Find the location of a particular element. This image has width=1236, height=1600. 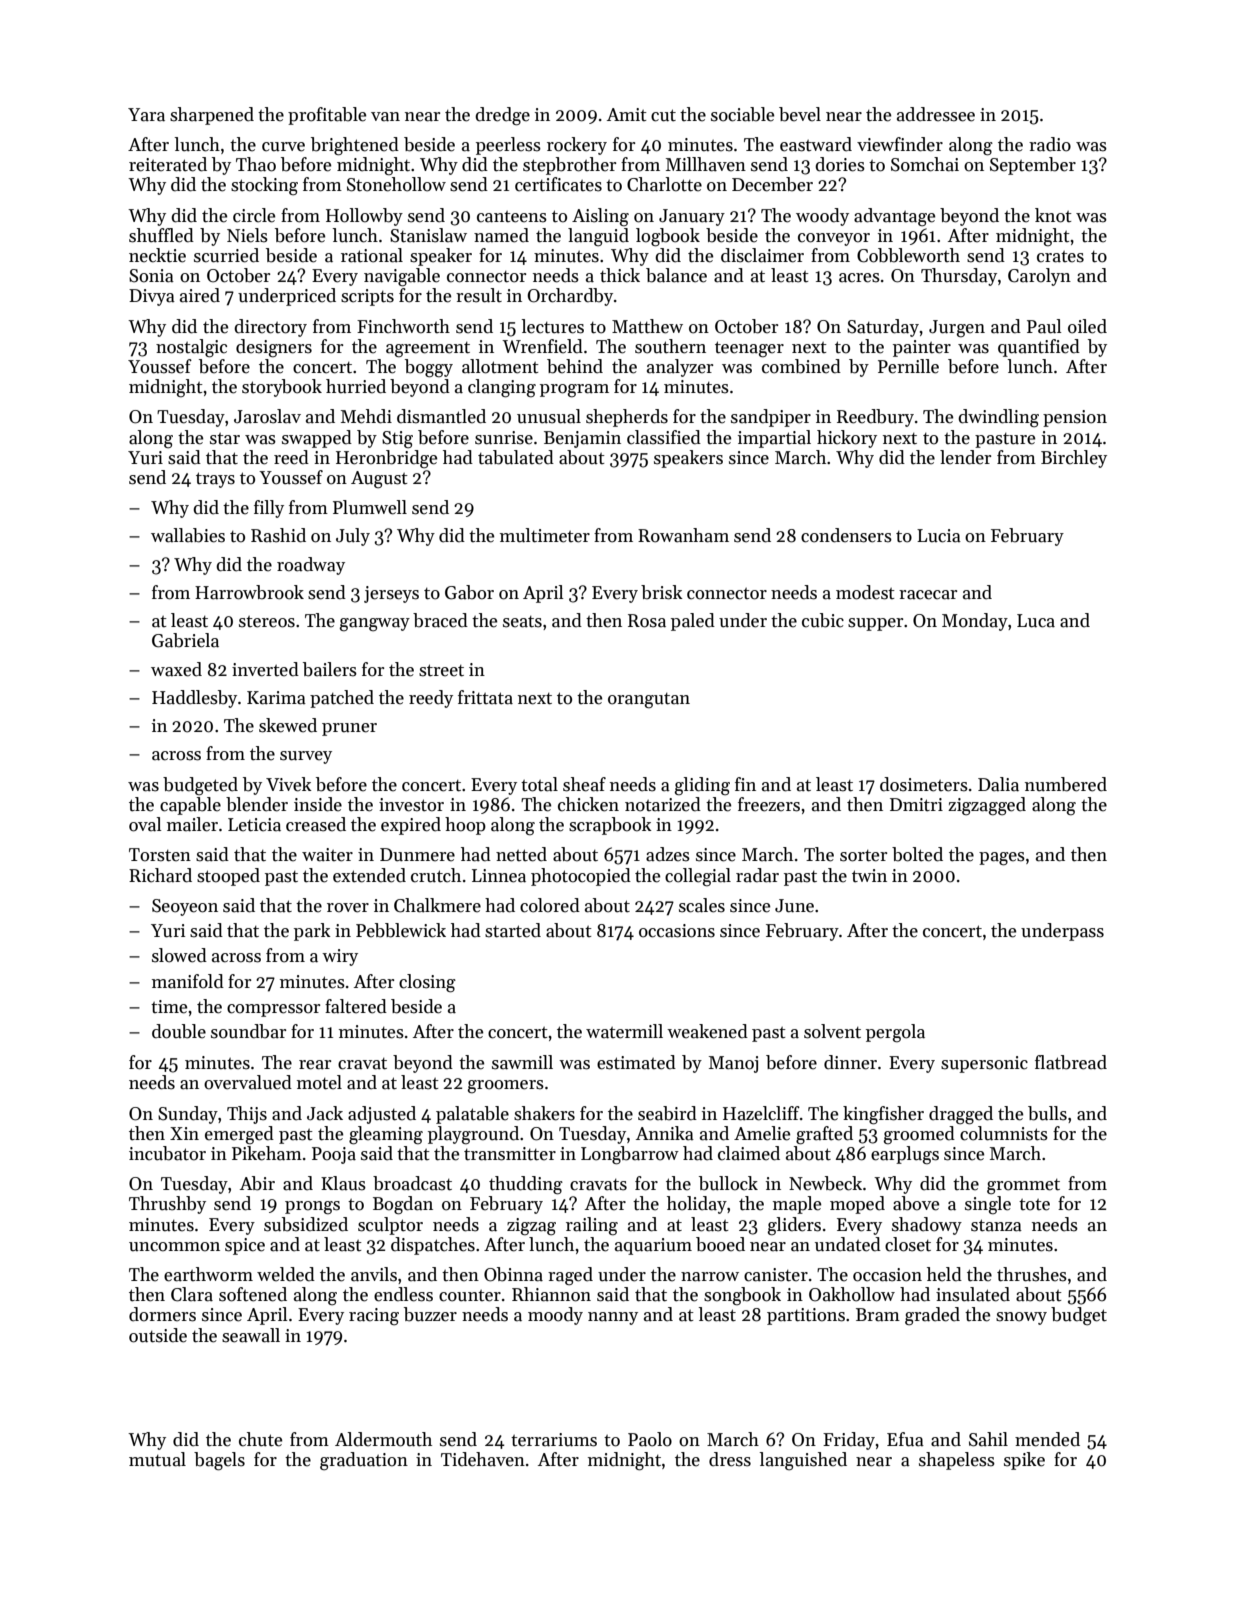

dormers is located at coordinates (162, 1314).
